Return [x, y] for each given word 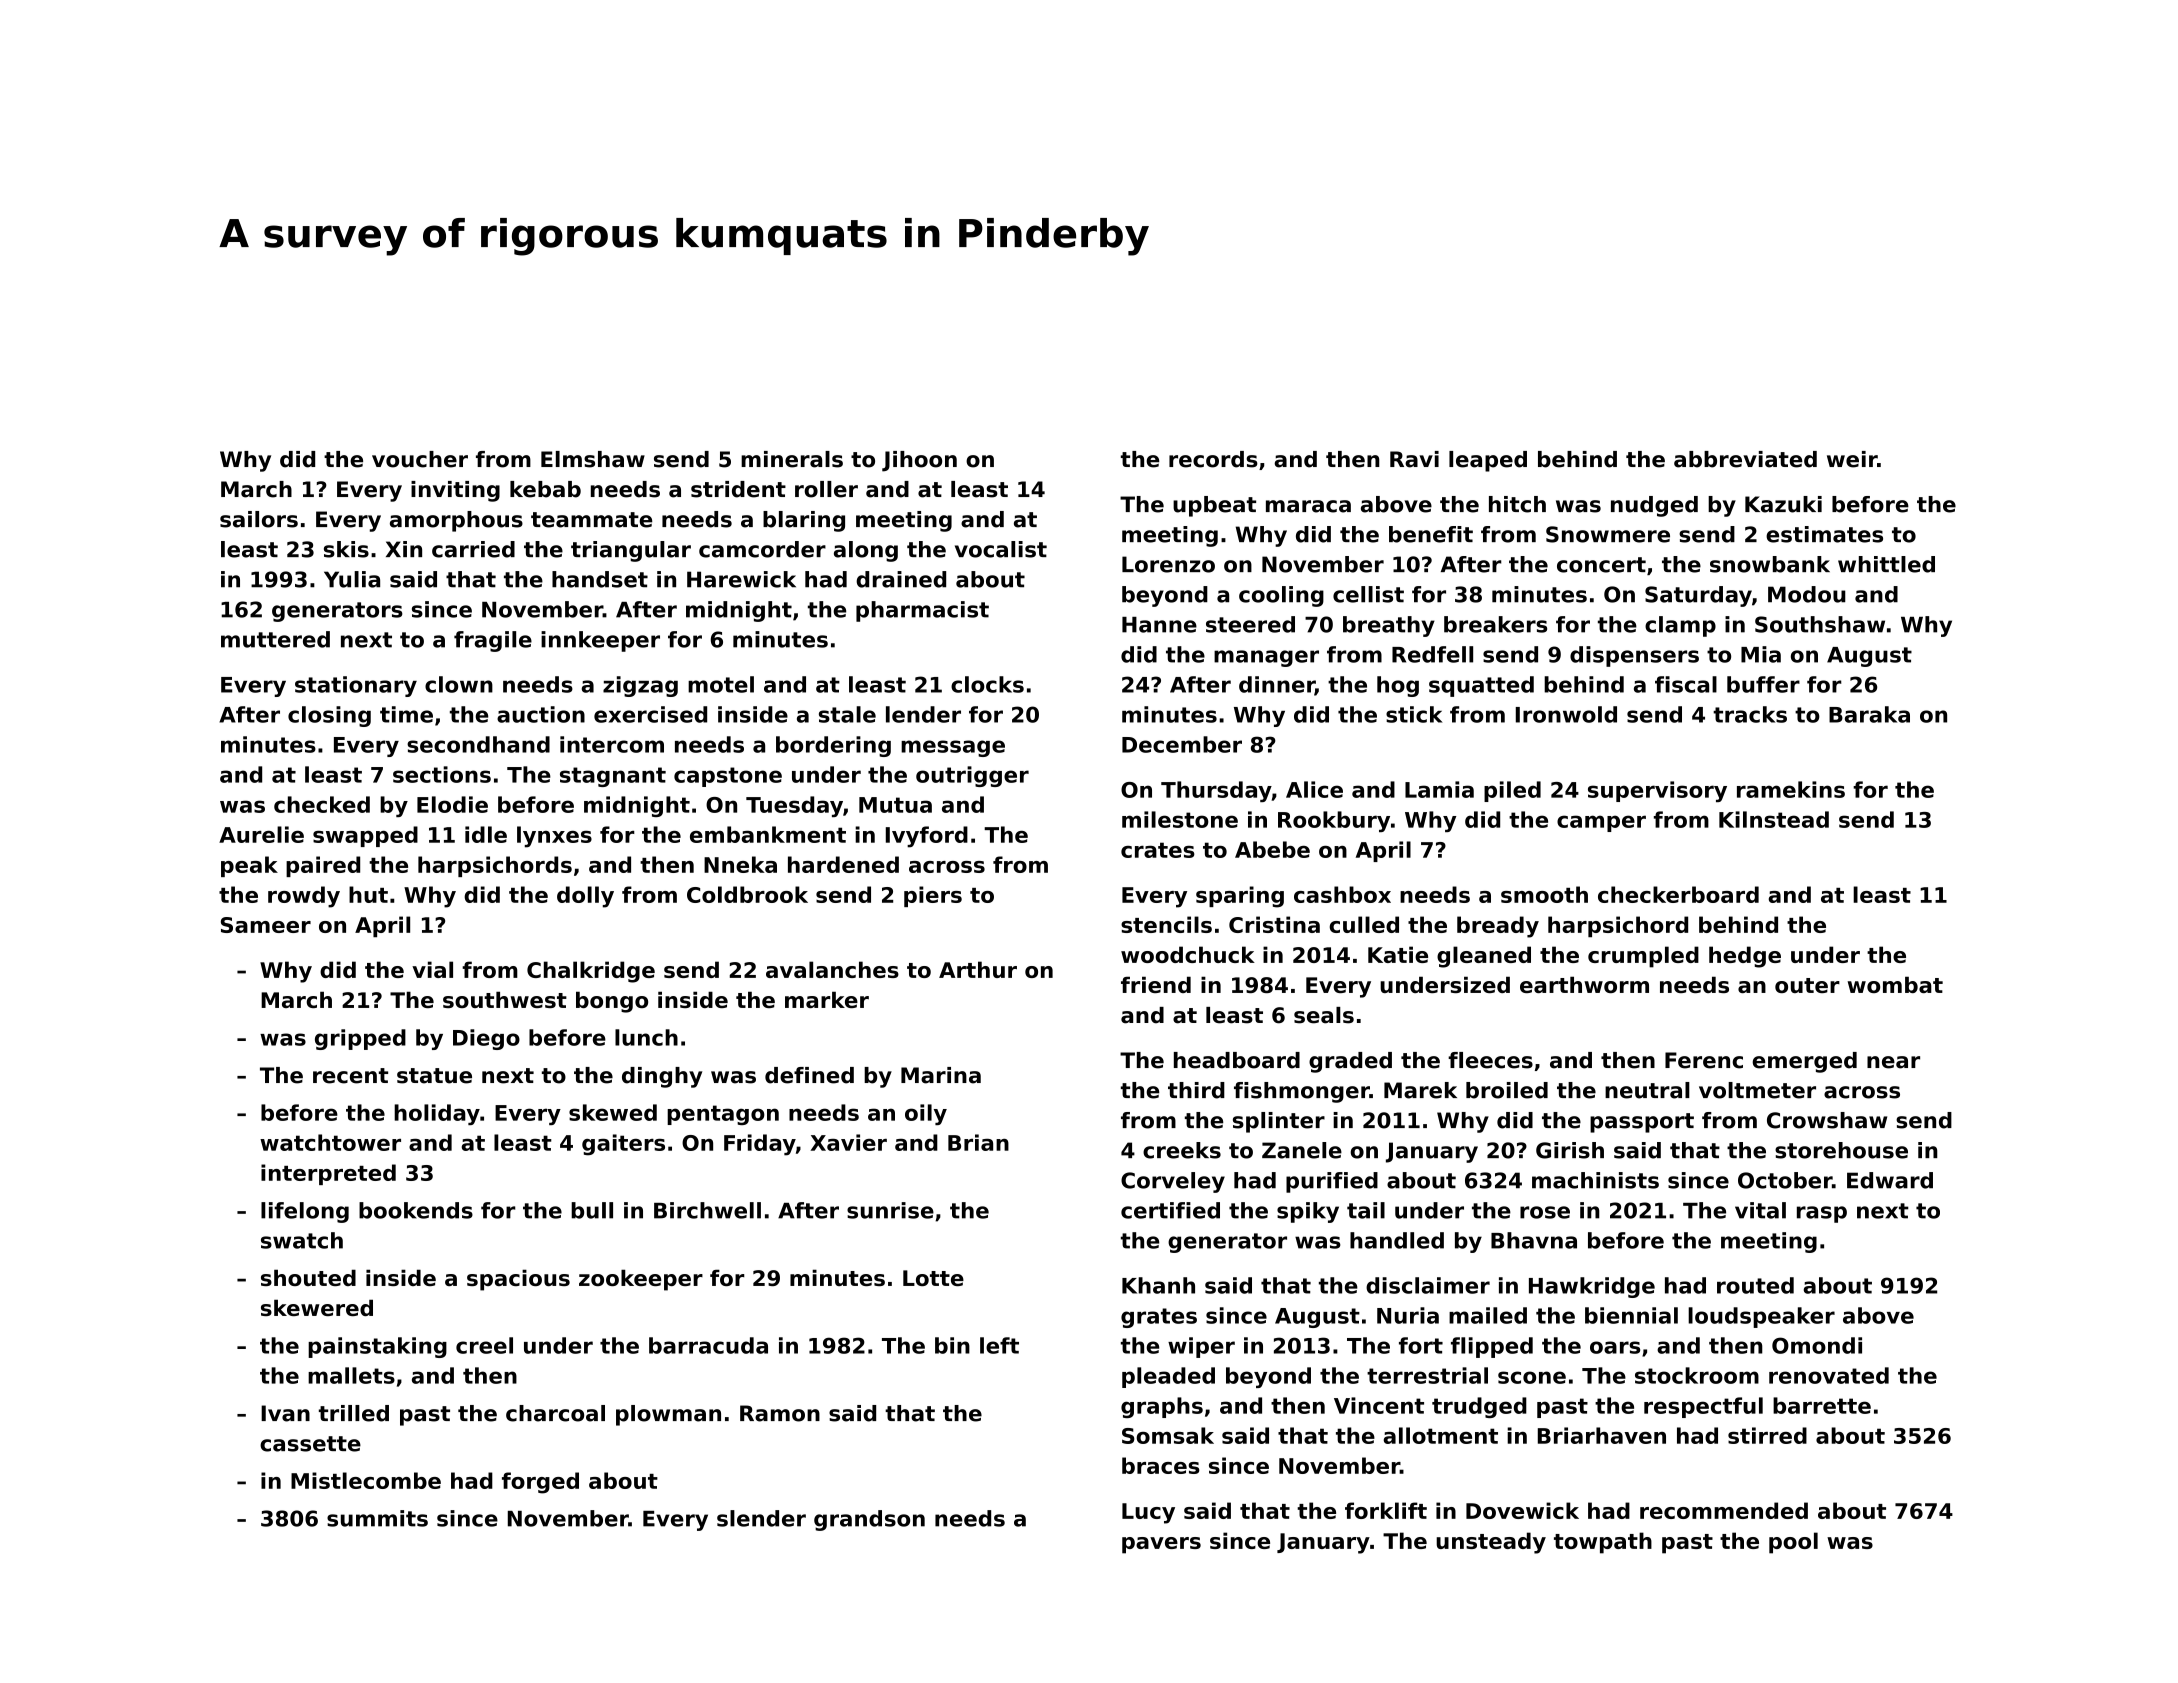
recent [350, 1076]
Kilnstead [1774, 819]
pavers [1161, 1545]
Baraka [1869, 714]
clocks [987, 684]
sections [442, 774]
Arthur [978, 969]
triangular [631, 551]
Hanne [1159, 625]
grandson [869, 1520]
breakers [1495, 624]
